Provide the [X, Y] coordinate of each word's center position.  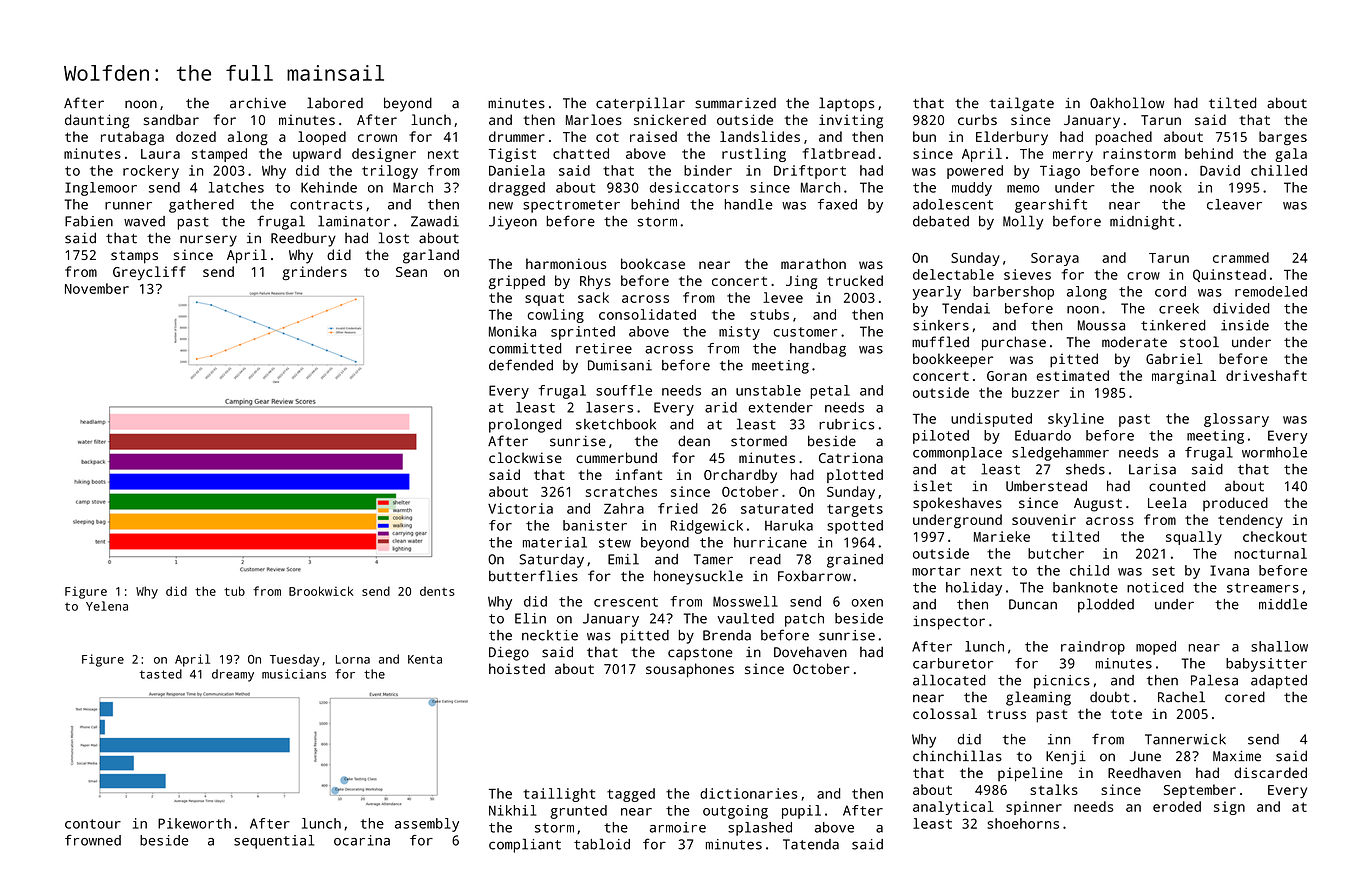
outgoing [735, 812]
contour [93, 824]
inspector [949, 623]
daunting [97, 121]
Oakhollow [1127, 103]
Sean [411, 272]
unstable [768, 390]
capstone [700, 654]
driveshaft [1266, 375]
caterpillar [640, 104]
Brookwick [321, 591]
